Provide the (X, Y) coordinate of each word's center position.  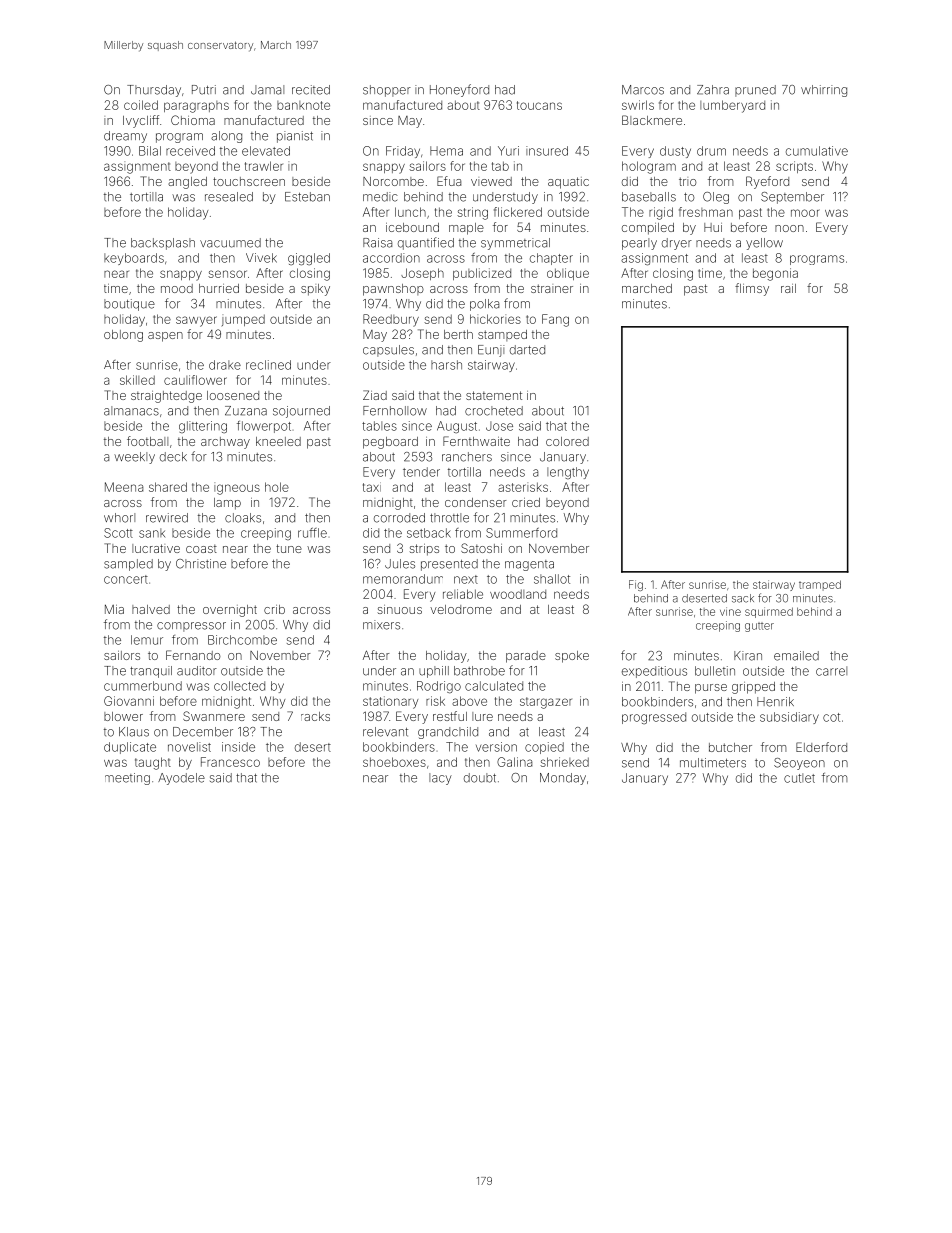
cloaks (243, 518)
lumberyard (732, 106)
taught (153, 763)
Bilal (150, 151)
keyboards (134, 259)
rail (788, 288)
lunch (410, 212)
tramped (820, 585)
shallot (552, 579)
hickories (495, 319)
